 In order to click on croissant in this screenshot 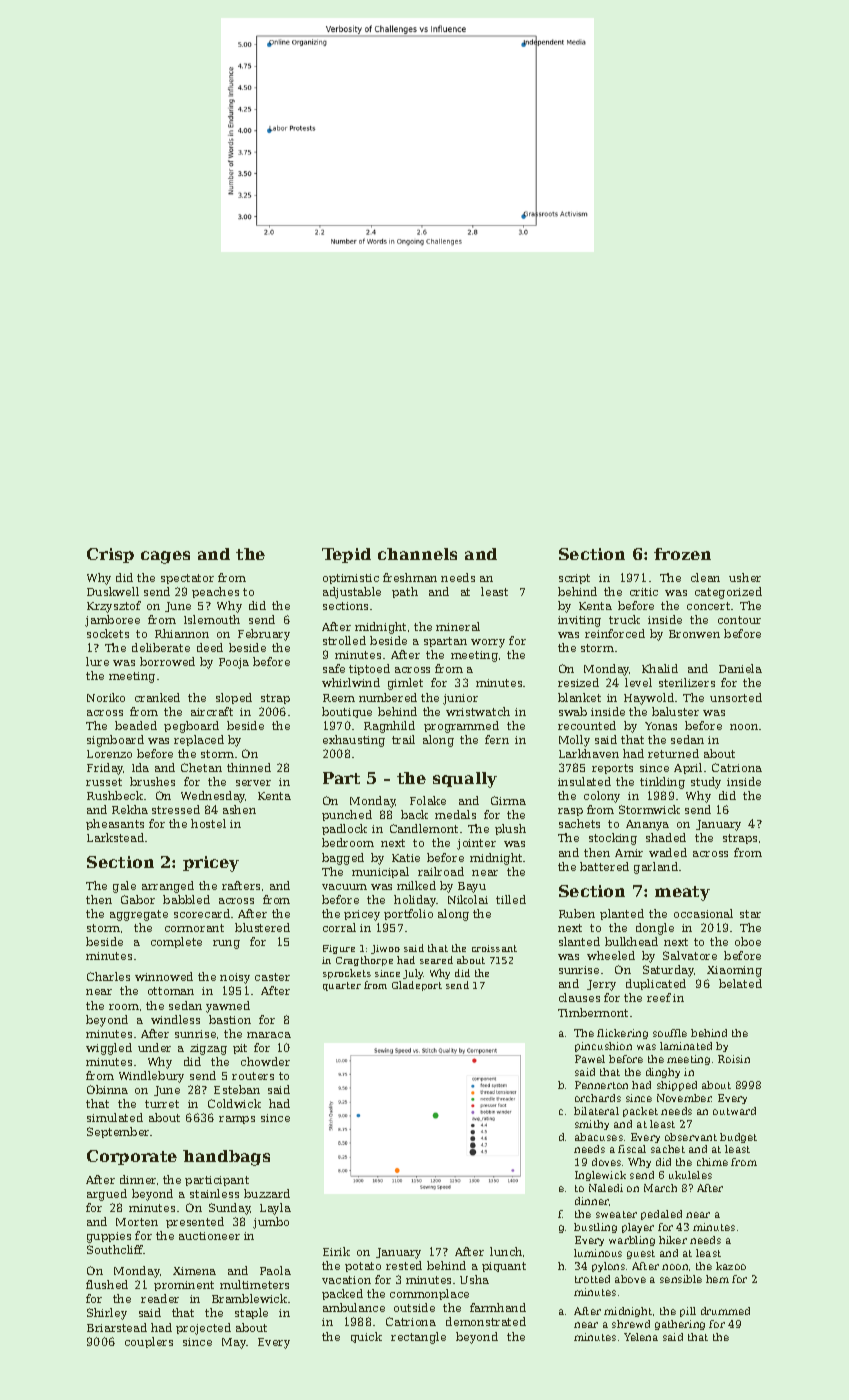, I will do `click(494, 948)`.
